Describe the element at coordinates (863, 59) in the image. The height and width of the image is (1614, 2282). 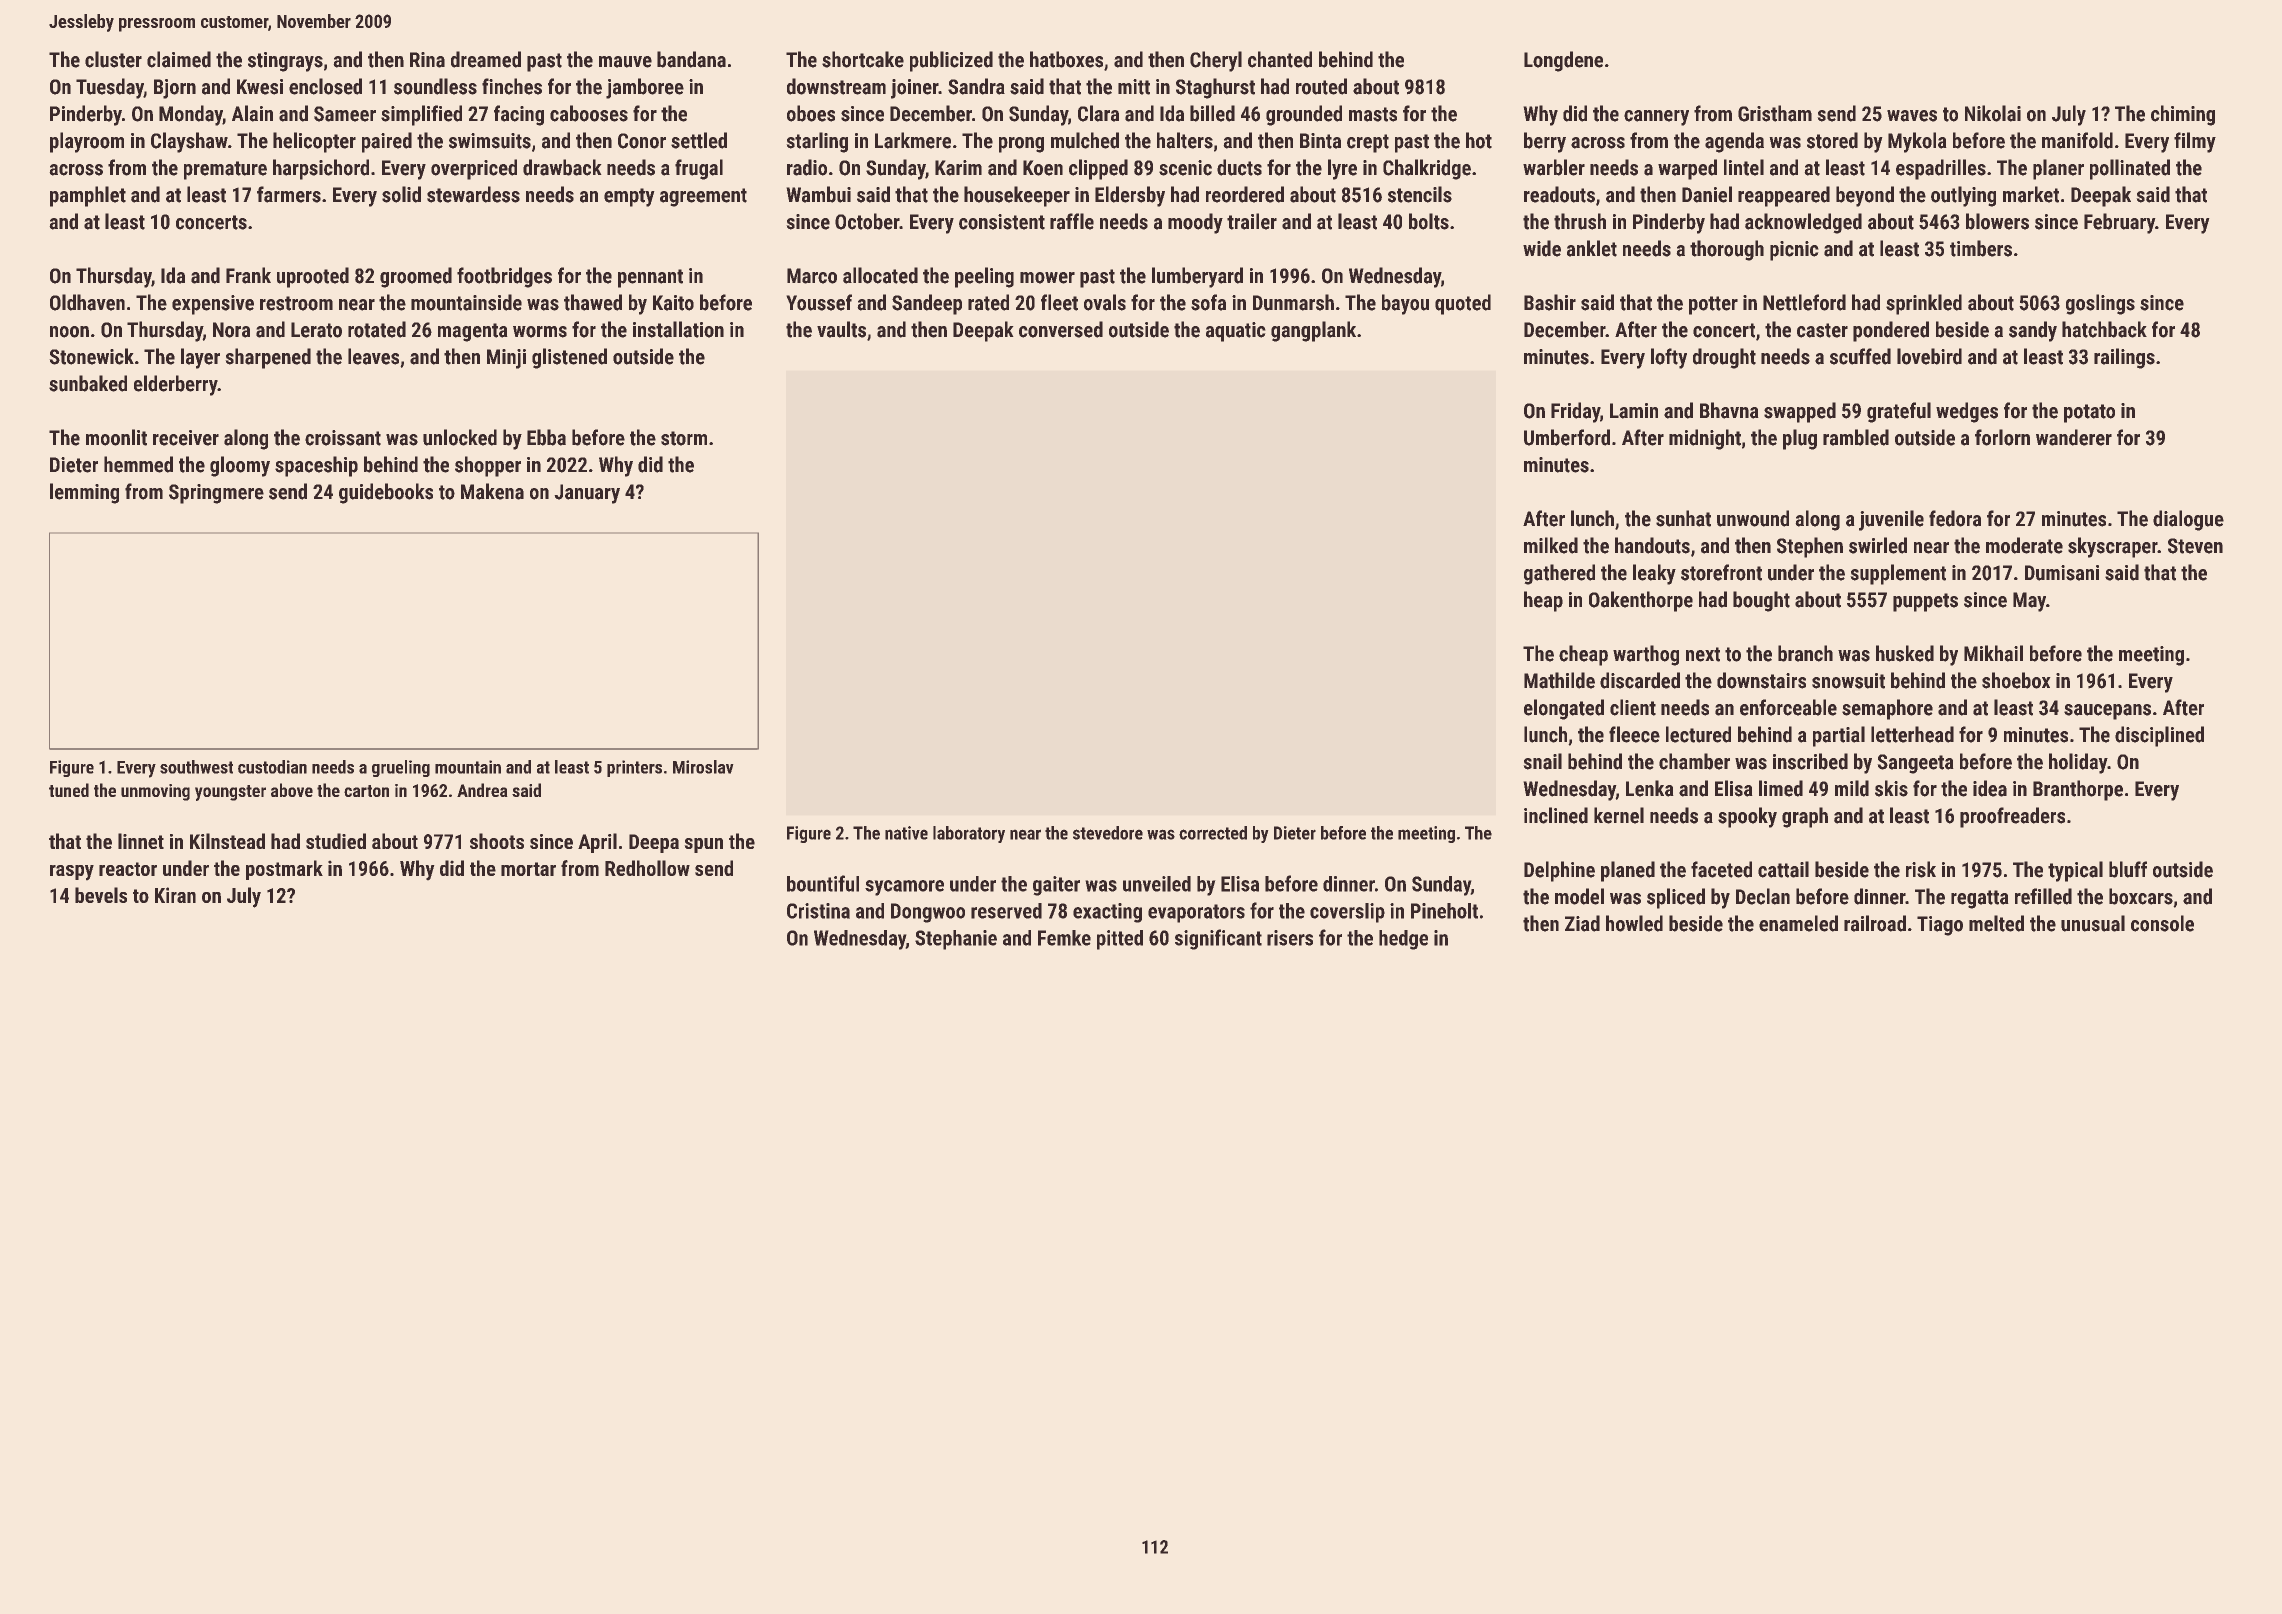
I see `shortcake` at that location.
